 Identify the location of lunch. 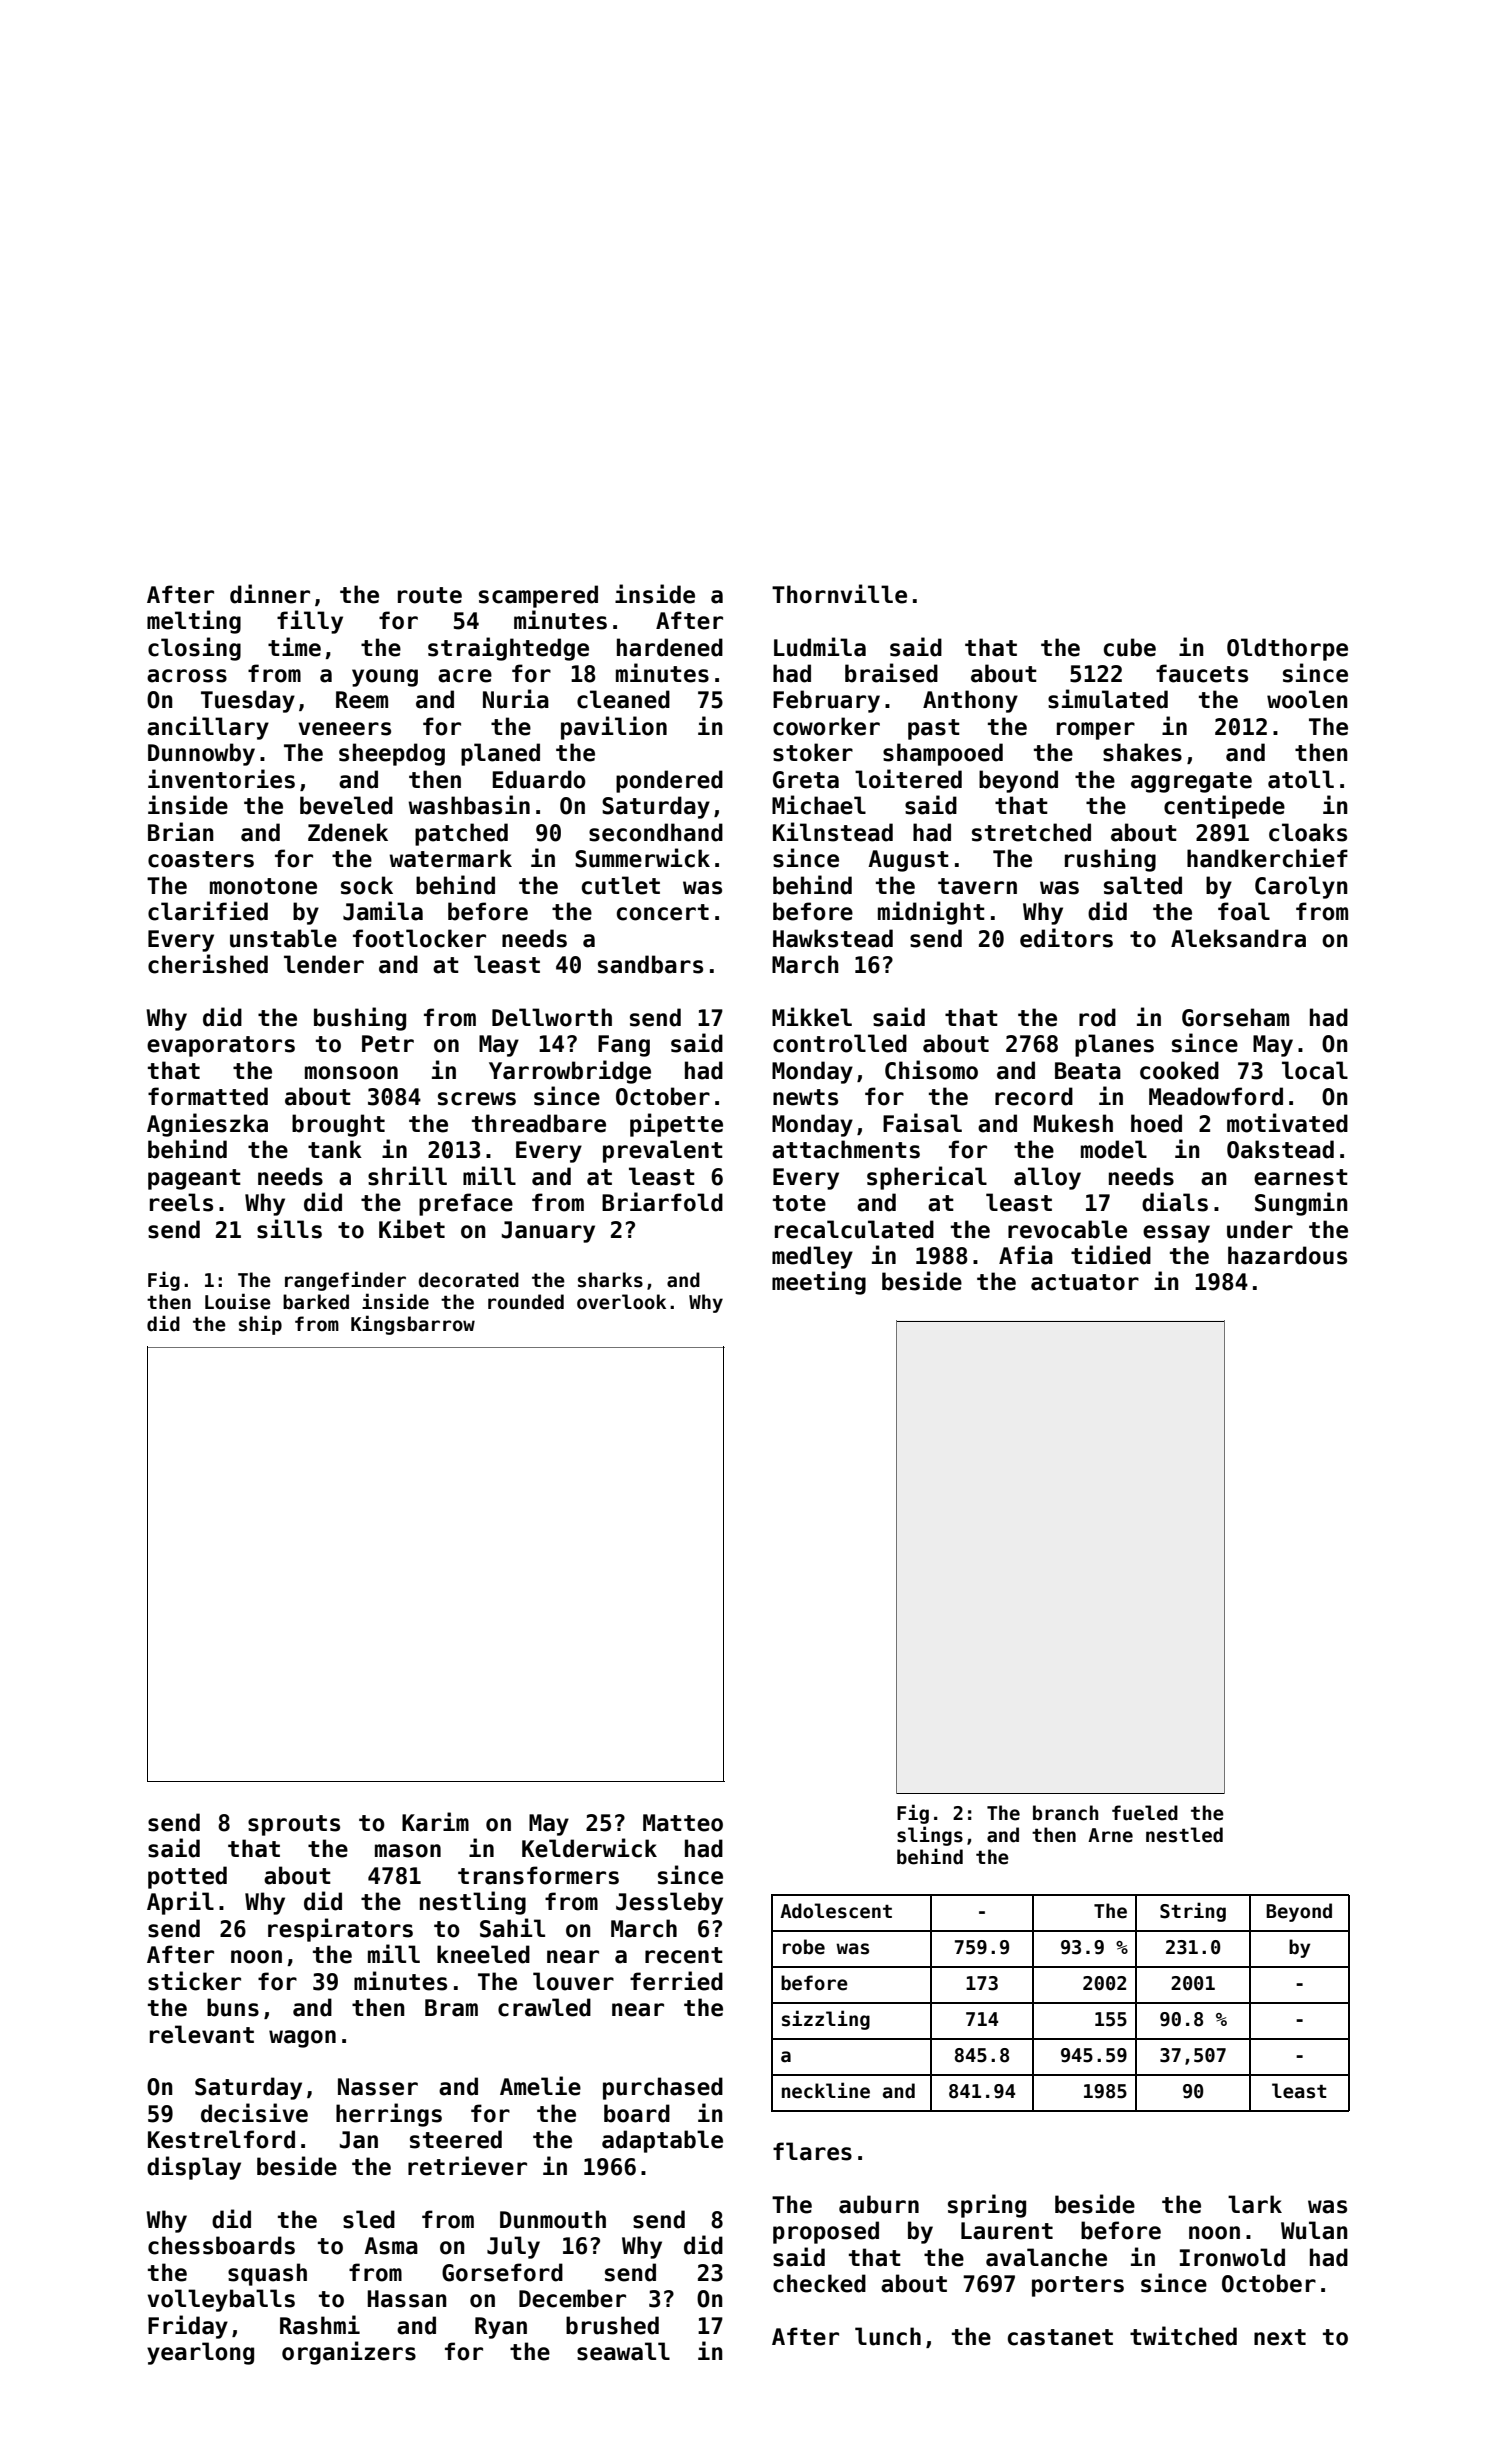
(888, 2336).
